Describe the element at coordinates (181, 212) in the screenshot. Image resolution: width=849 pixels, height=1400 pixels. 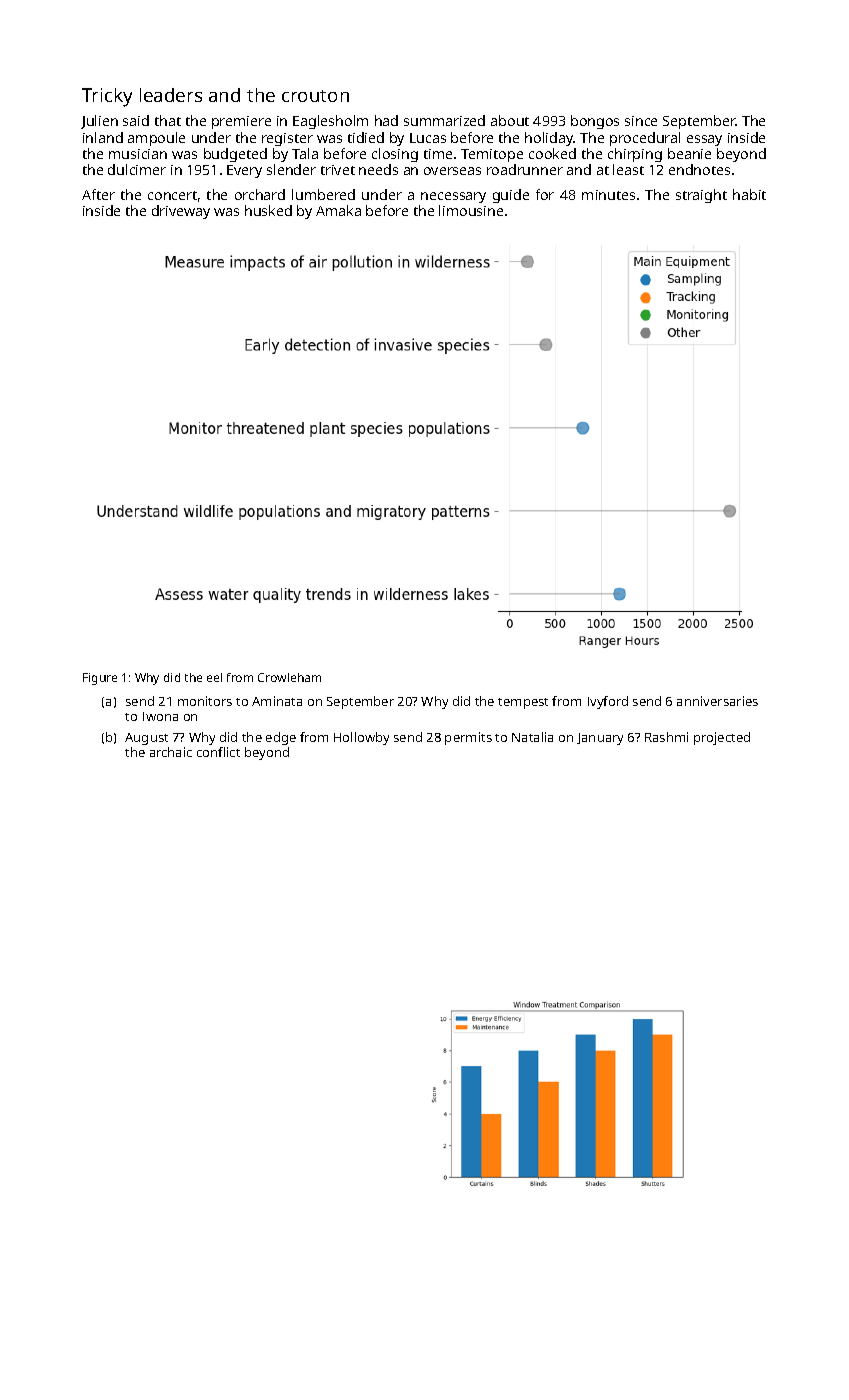
I see `driveway` at that location.
